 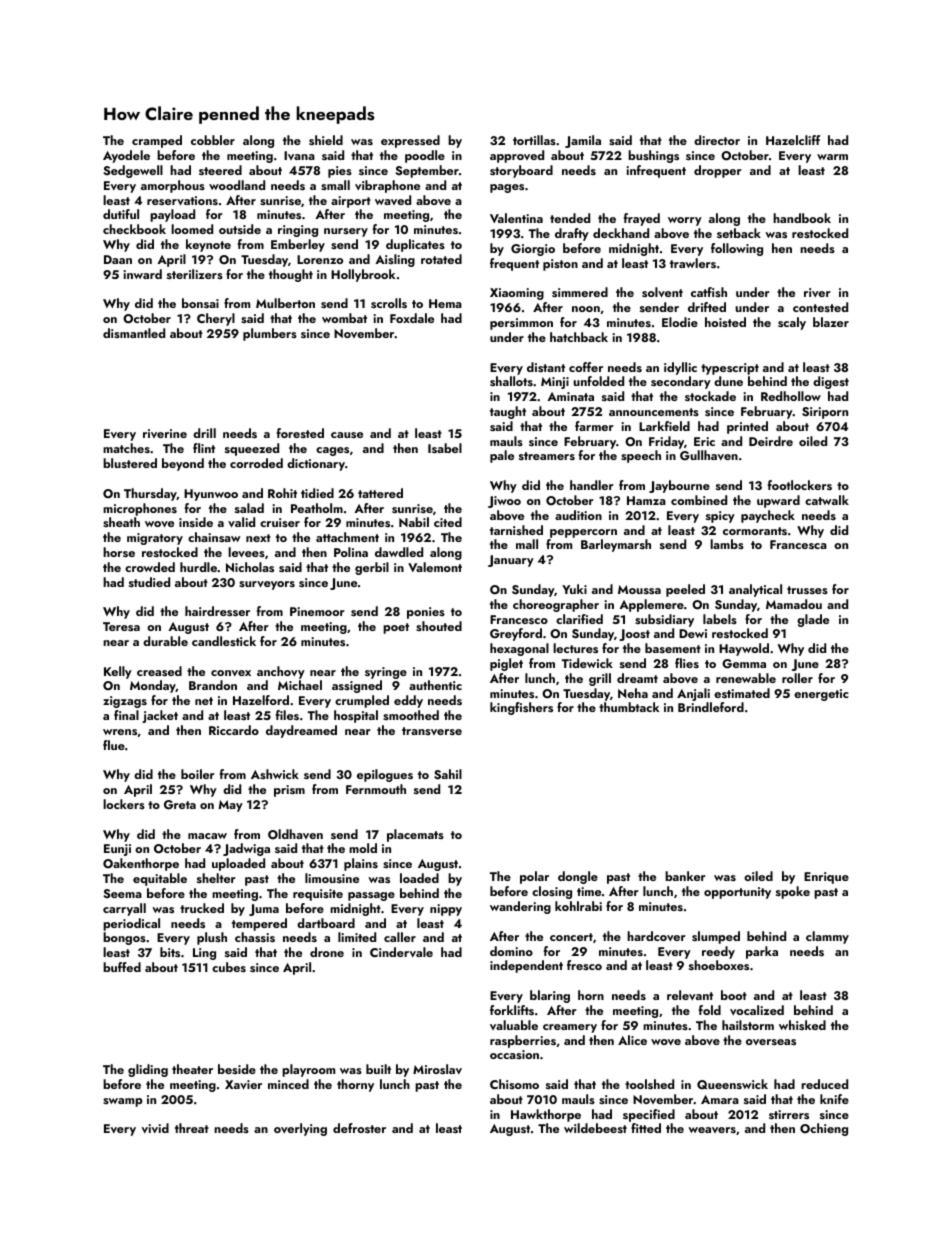 What do you see at coordinates (717, 140) in the image?
I see `director` at bounding box center [717, 140].
